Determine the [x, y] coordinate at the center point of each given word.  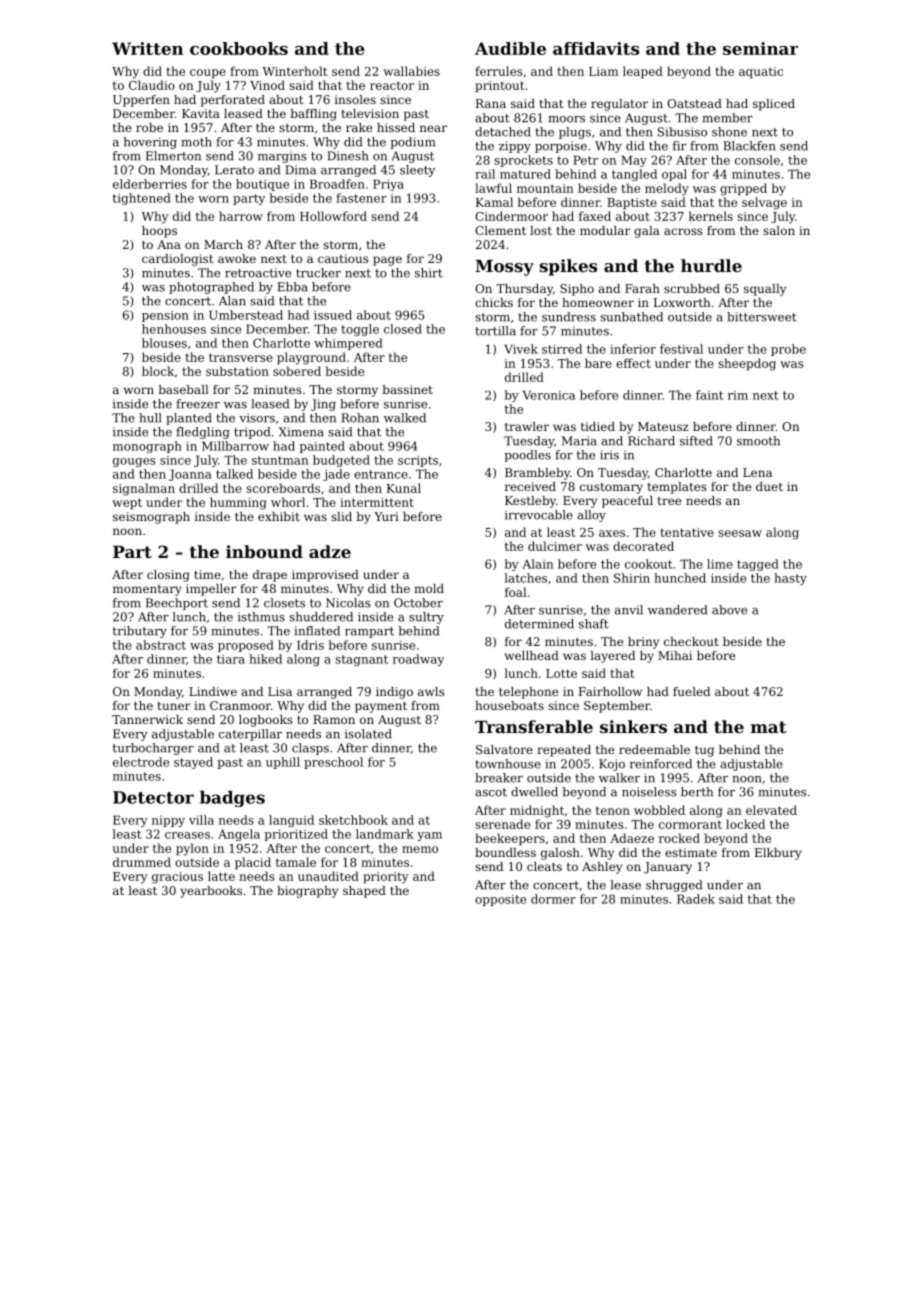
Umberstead [246, 315]
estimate [691, 852]
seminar [760, 48]
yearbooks [211, 892]
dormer [553, 899]
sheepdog [747, 364]
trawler [527, 426]
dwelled [534, 792]
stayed [193, 763]
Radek [696, 899]
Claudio [152, 85]
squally [765, 290]
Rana [491, 103]
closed [403, 329]
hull [150, 418]
